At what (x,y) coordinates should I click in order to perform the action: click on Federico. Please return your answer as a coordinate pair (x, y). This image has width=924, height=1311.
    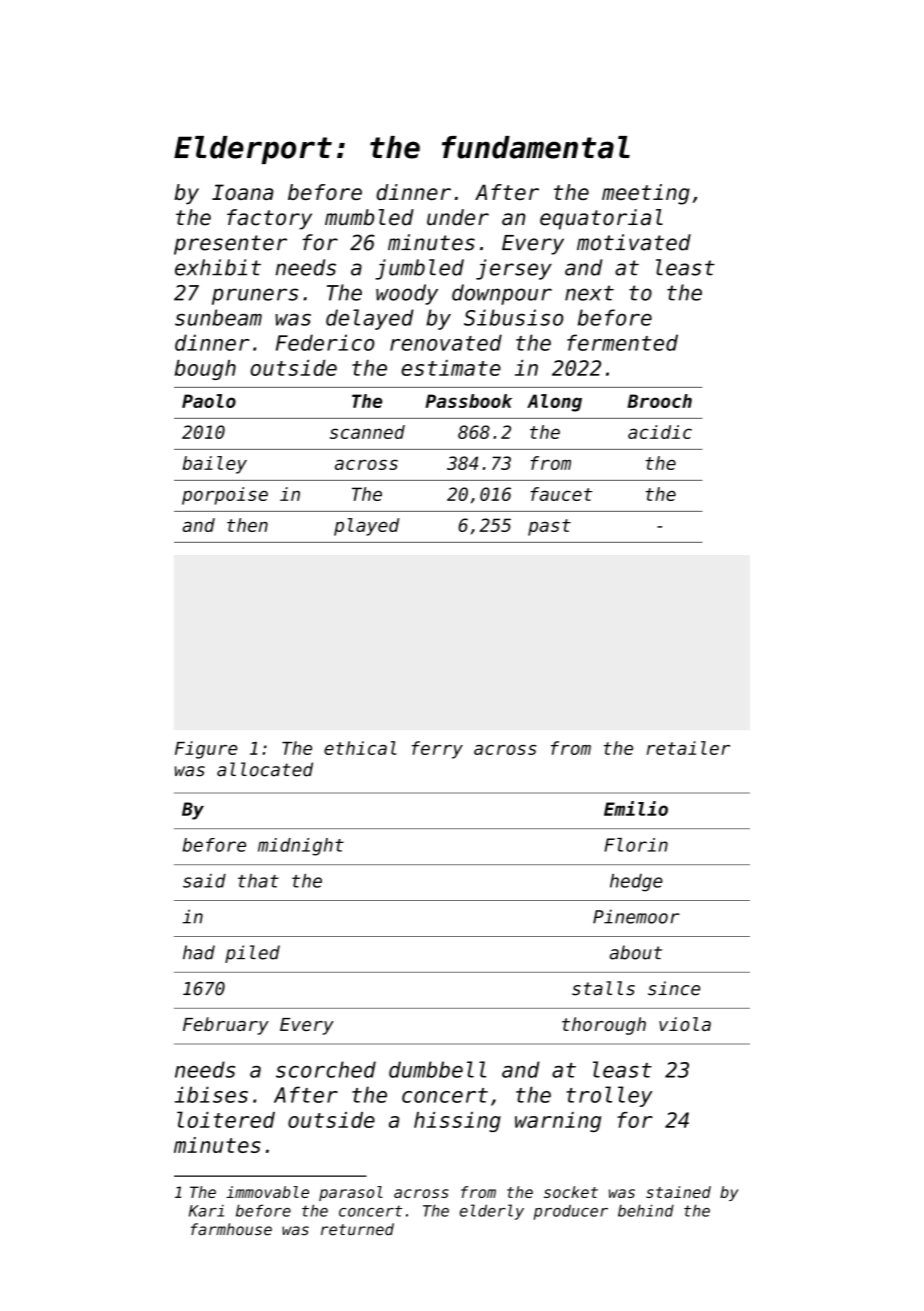
    Looking at the image, I should click on (325, 342).
